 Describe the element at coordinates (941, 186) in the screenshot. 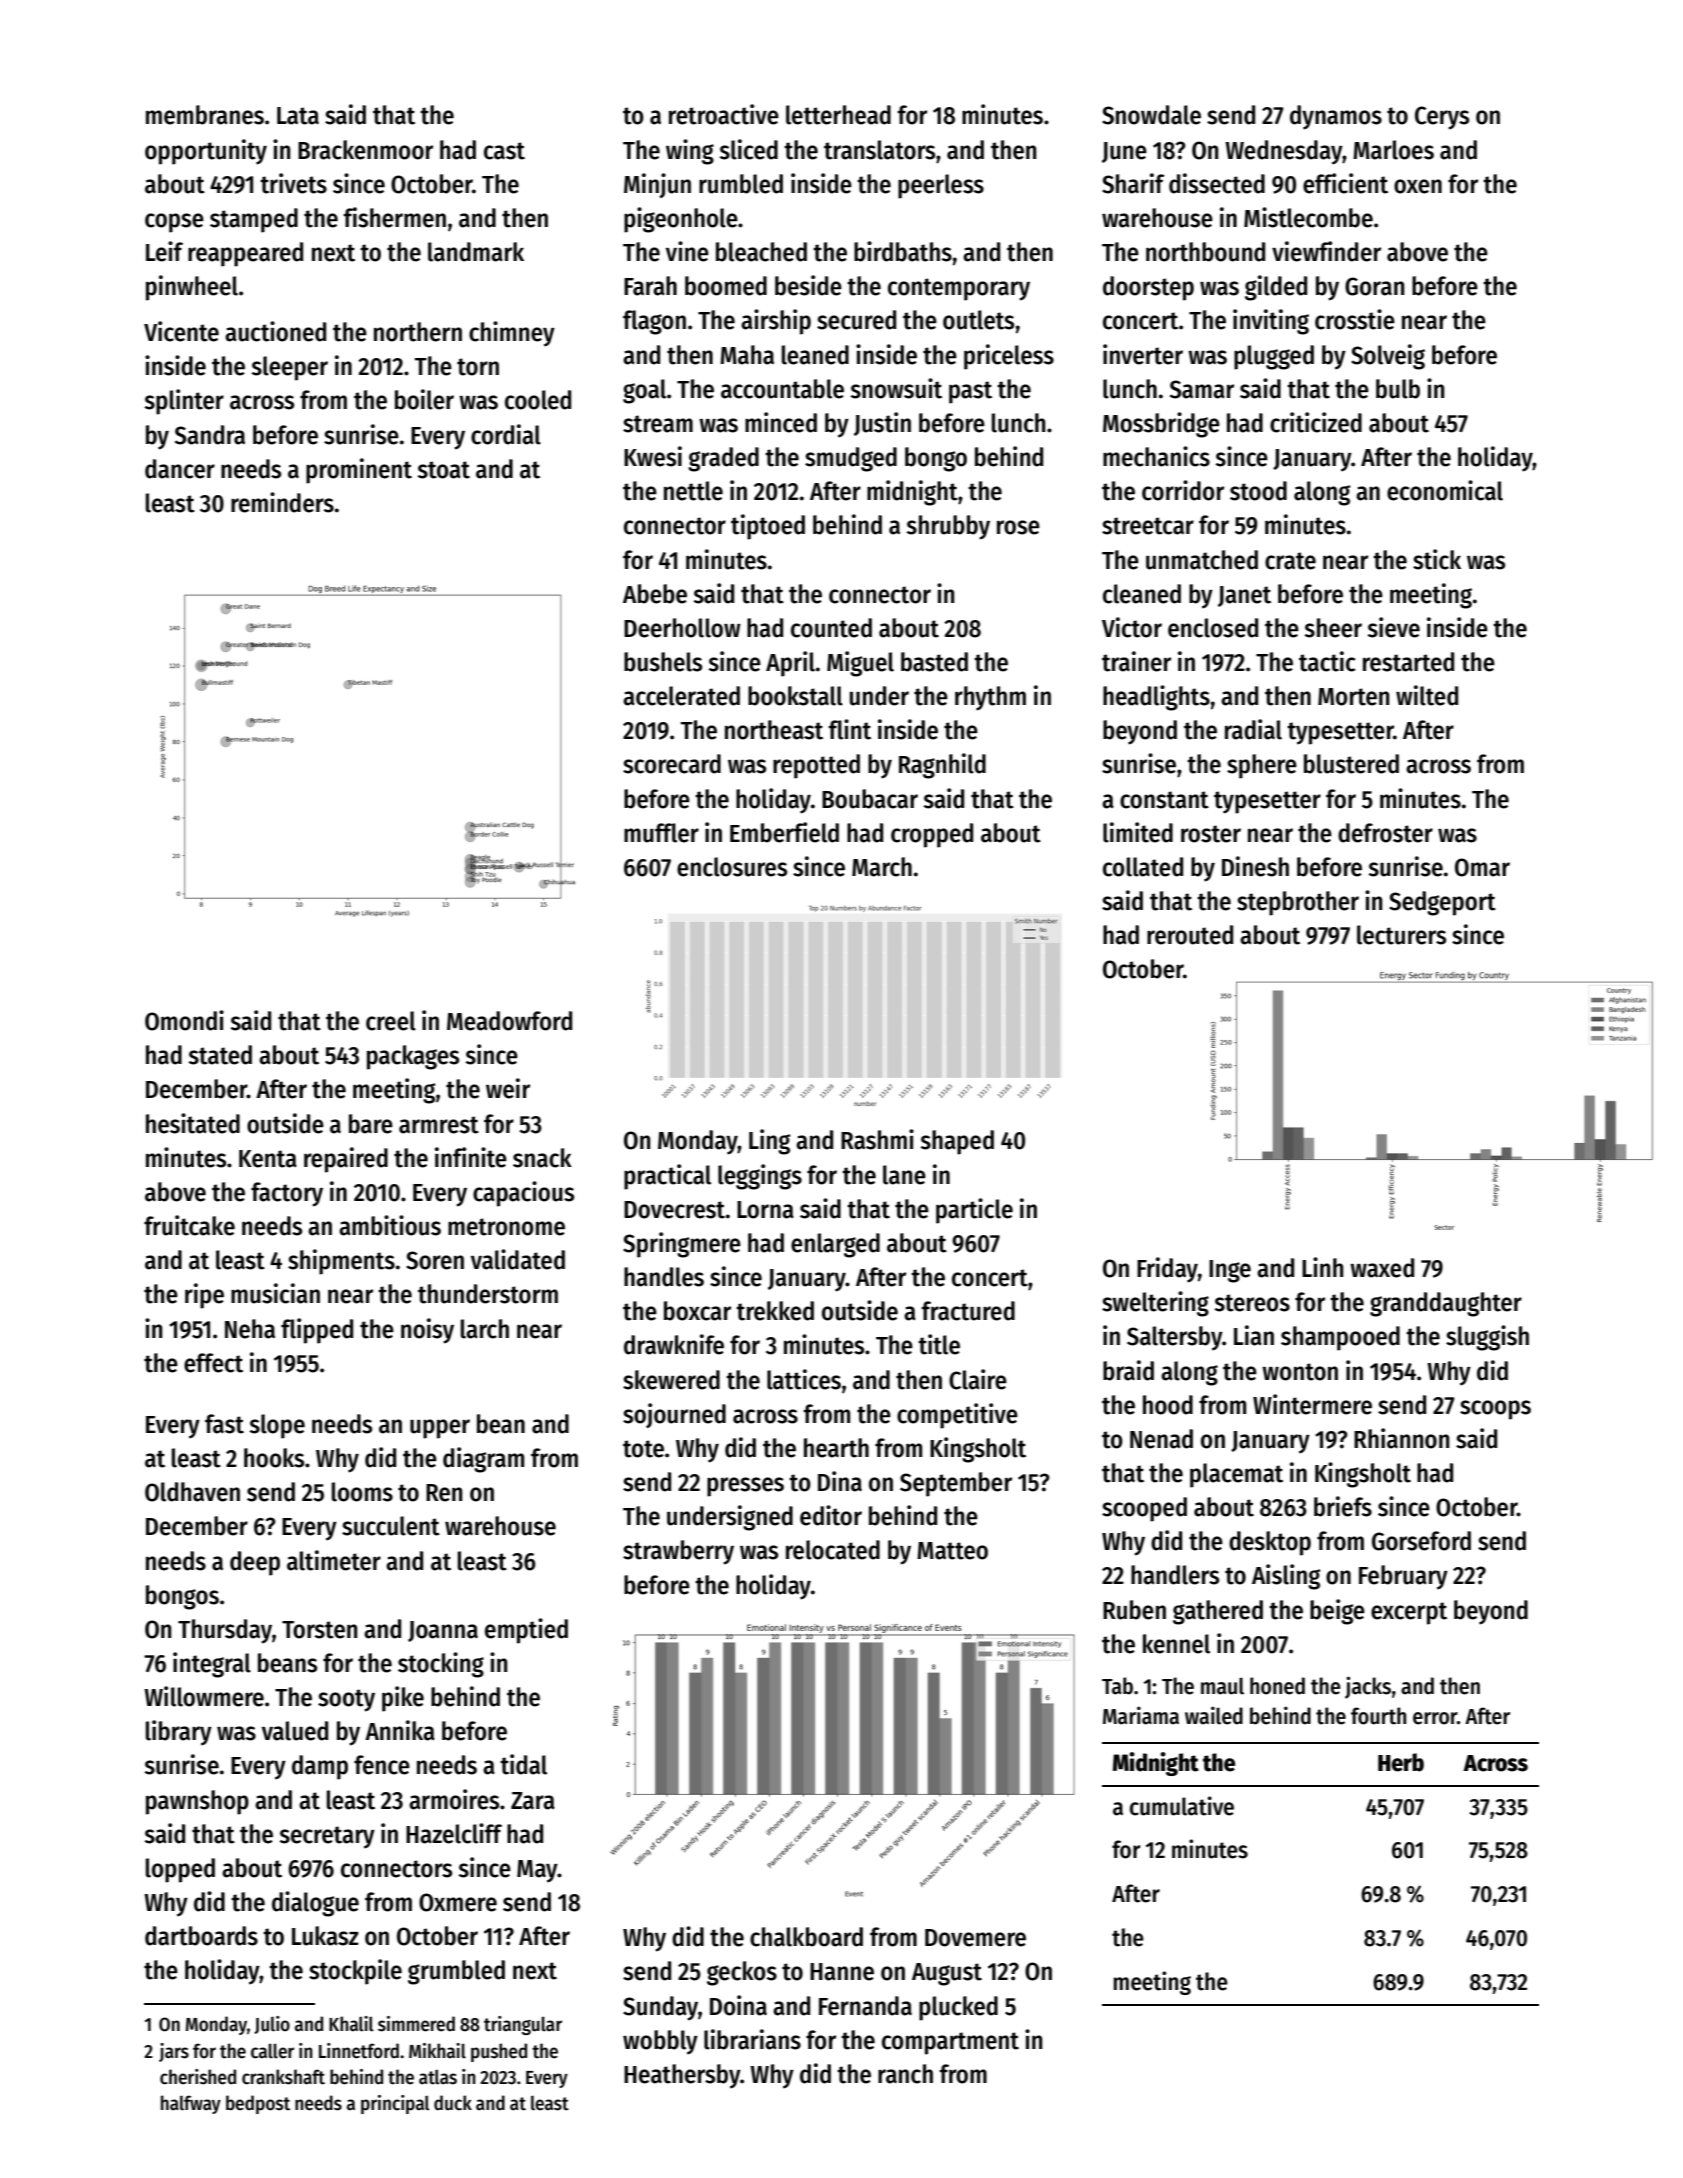

I see `peerless` at that location.
